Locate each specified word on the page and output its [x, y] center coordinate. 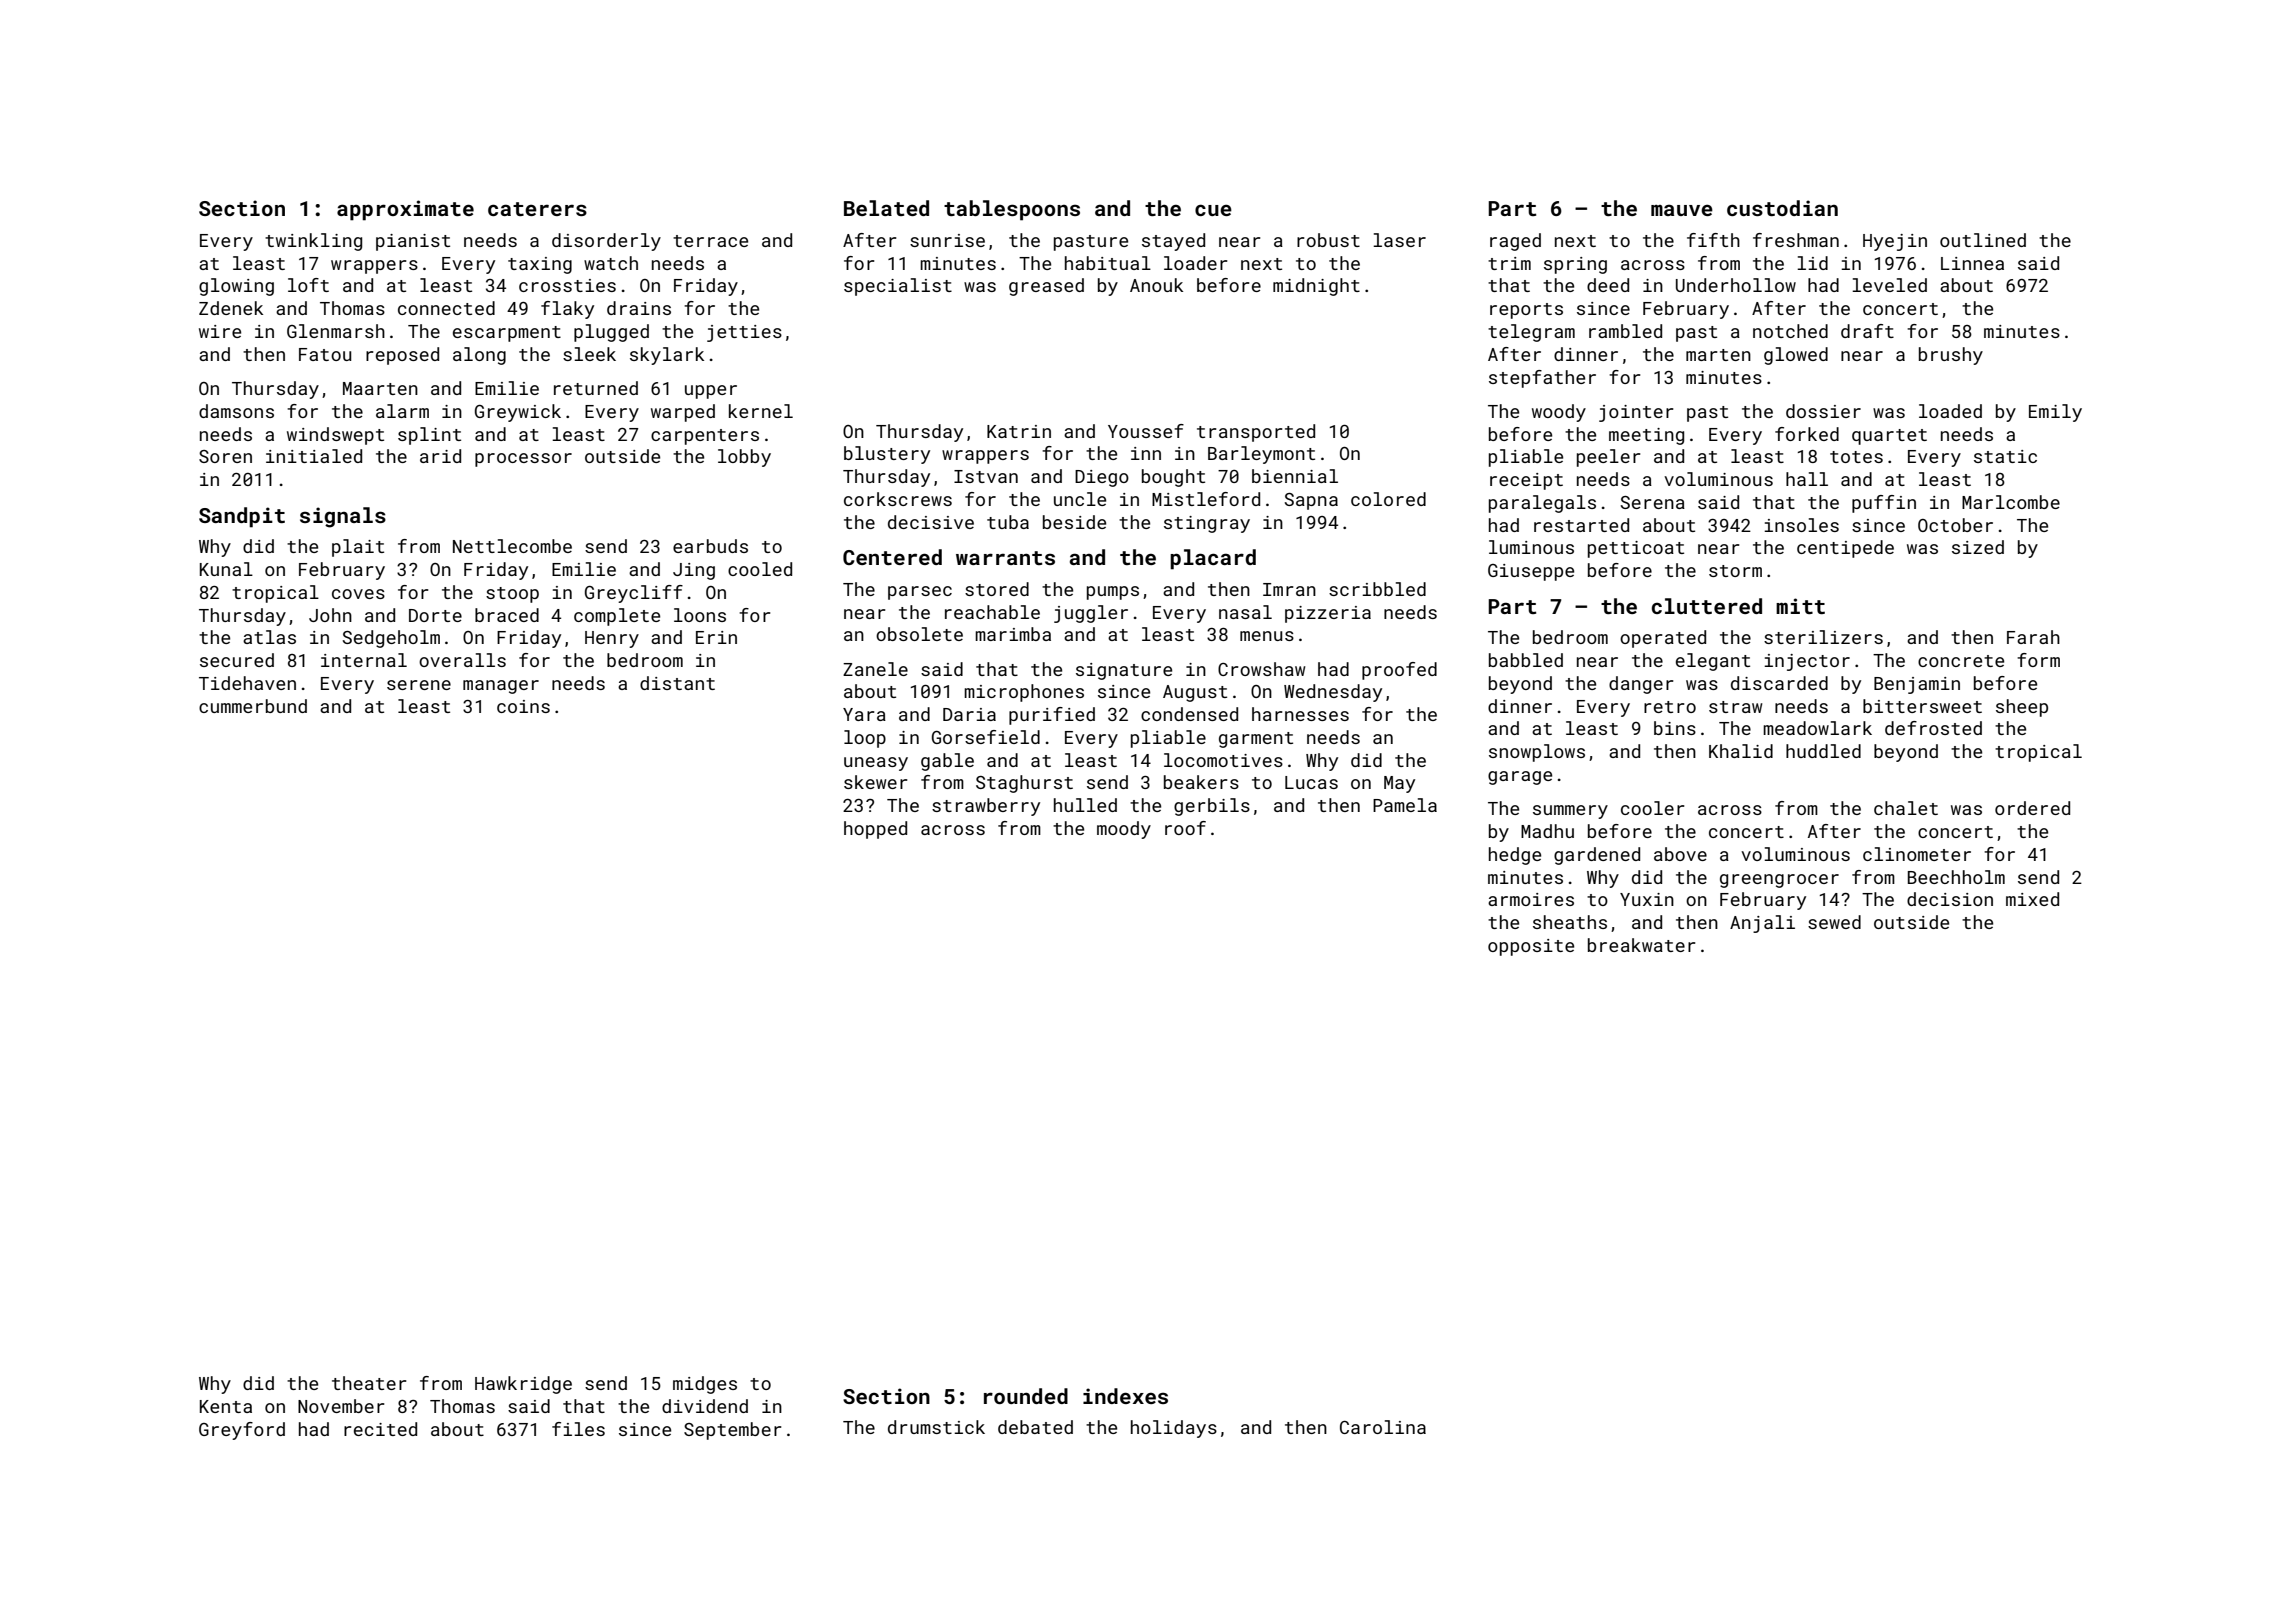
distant [677, 683]
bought [1173, 478]
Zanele [875, 669]
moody [1124, 830]
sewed [1834, 922]
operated [1663, 639]
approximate [405, 210]
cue [1213, 210]
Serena [1653, 502]
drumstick [936, 1427]
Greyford [242, 1431]
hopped [875, 830]
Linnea [1972, 263]
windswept [335, 436]
